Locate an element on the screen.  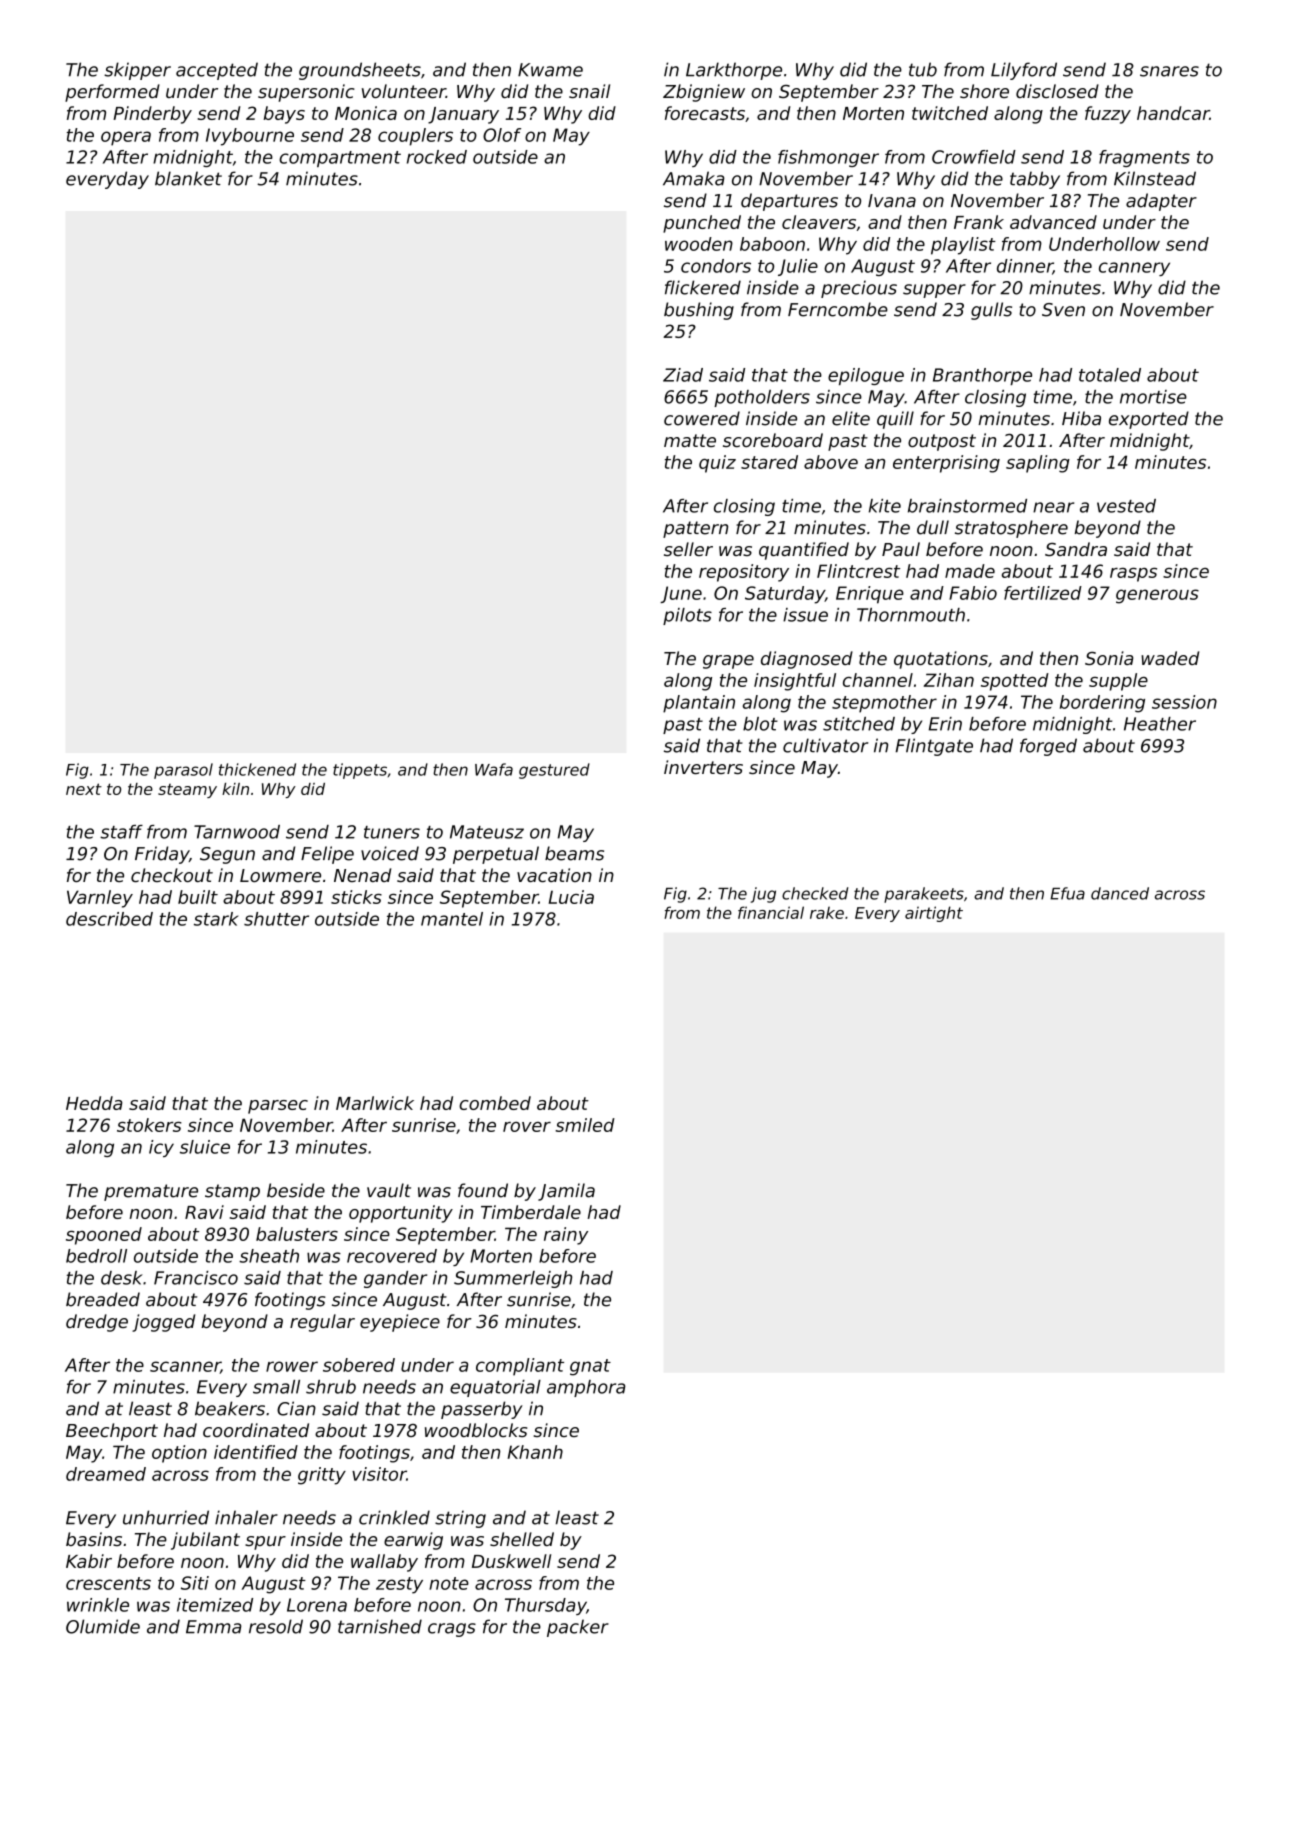
desk is located at coordinates (122, 1278).
